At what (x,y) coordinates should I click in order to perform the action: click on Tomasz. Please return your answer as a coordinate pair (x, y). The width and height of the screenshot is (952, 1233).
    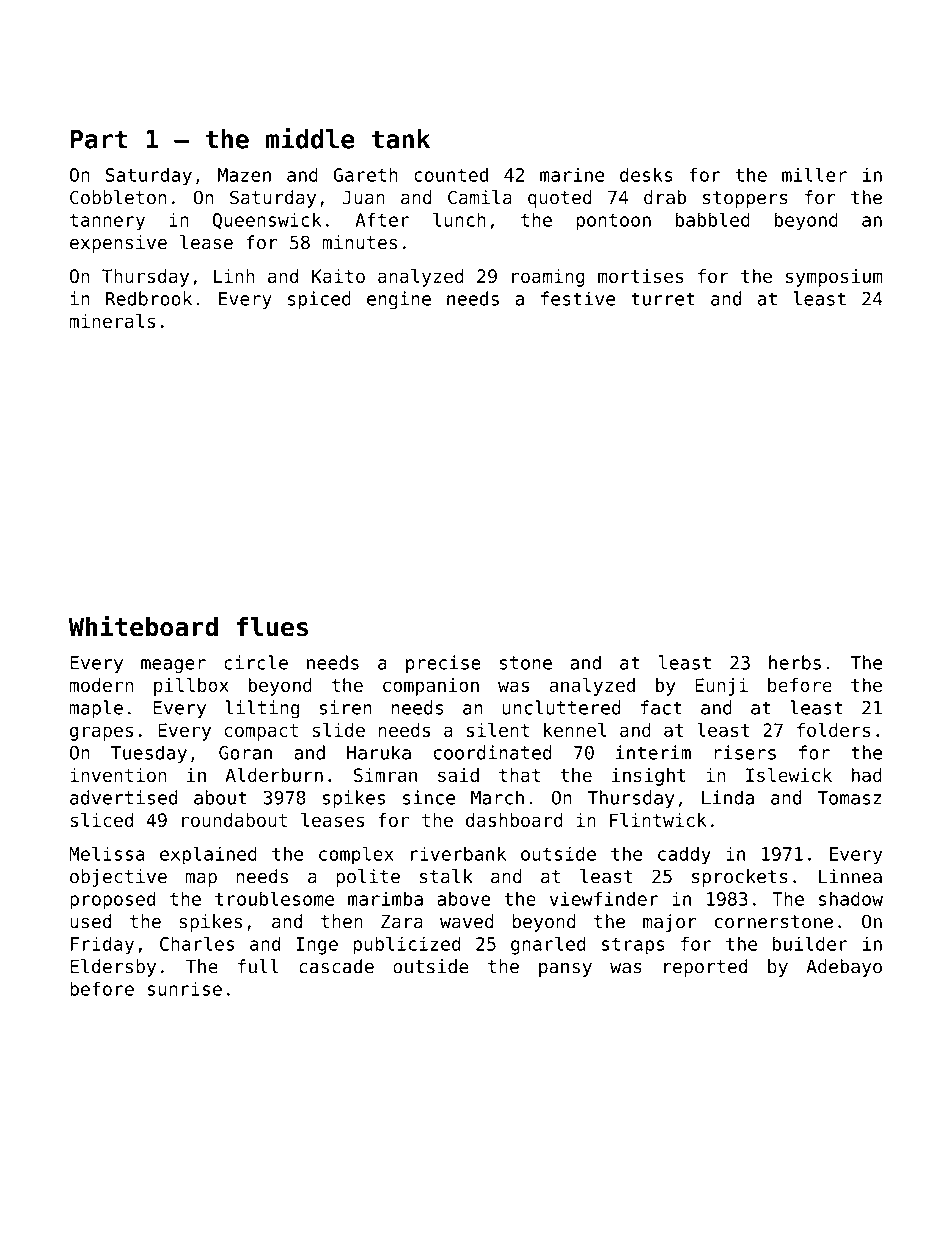
    Looking at the image, I should click on (849, 798).
